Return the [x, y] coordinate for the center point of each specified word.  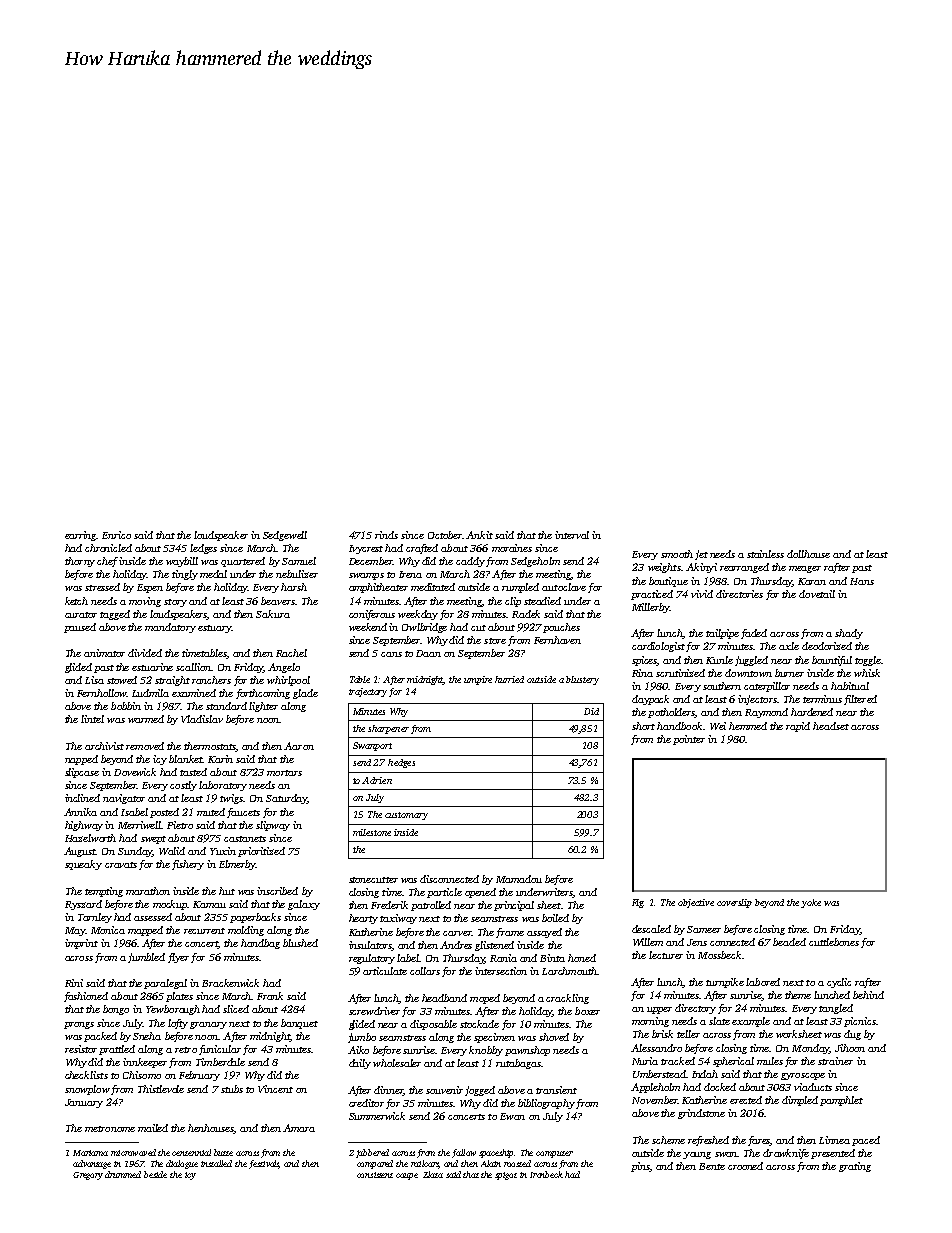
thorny [80, 562]
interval [572, 535]
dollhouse [808, 554]
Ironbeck [546, 1174]
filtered [860, 700]
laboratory [223, 786]
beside [155, 1174]
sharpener [388, 729]
